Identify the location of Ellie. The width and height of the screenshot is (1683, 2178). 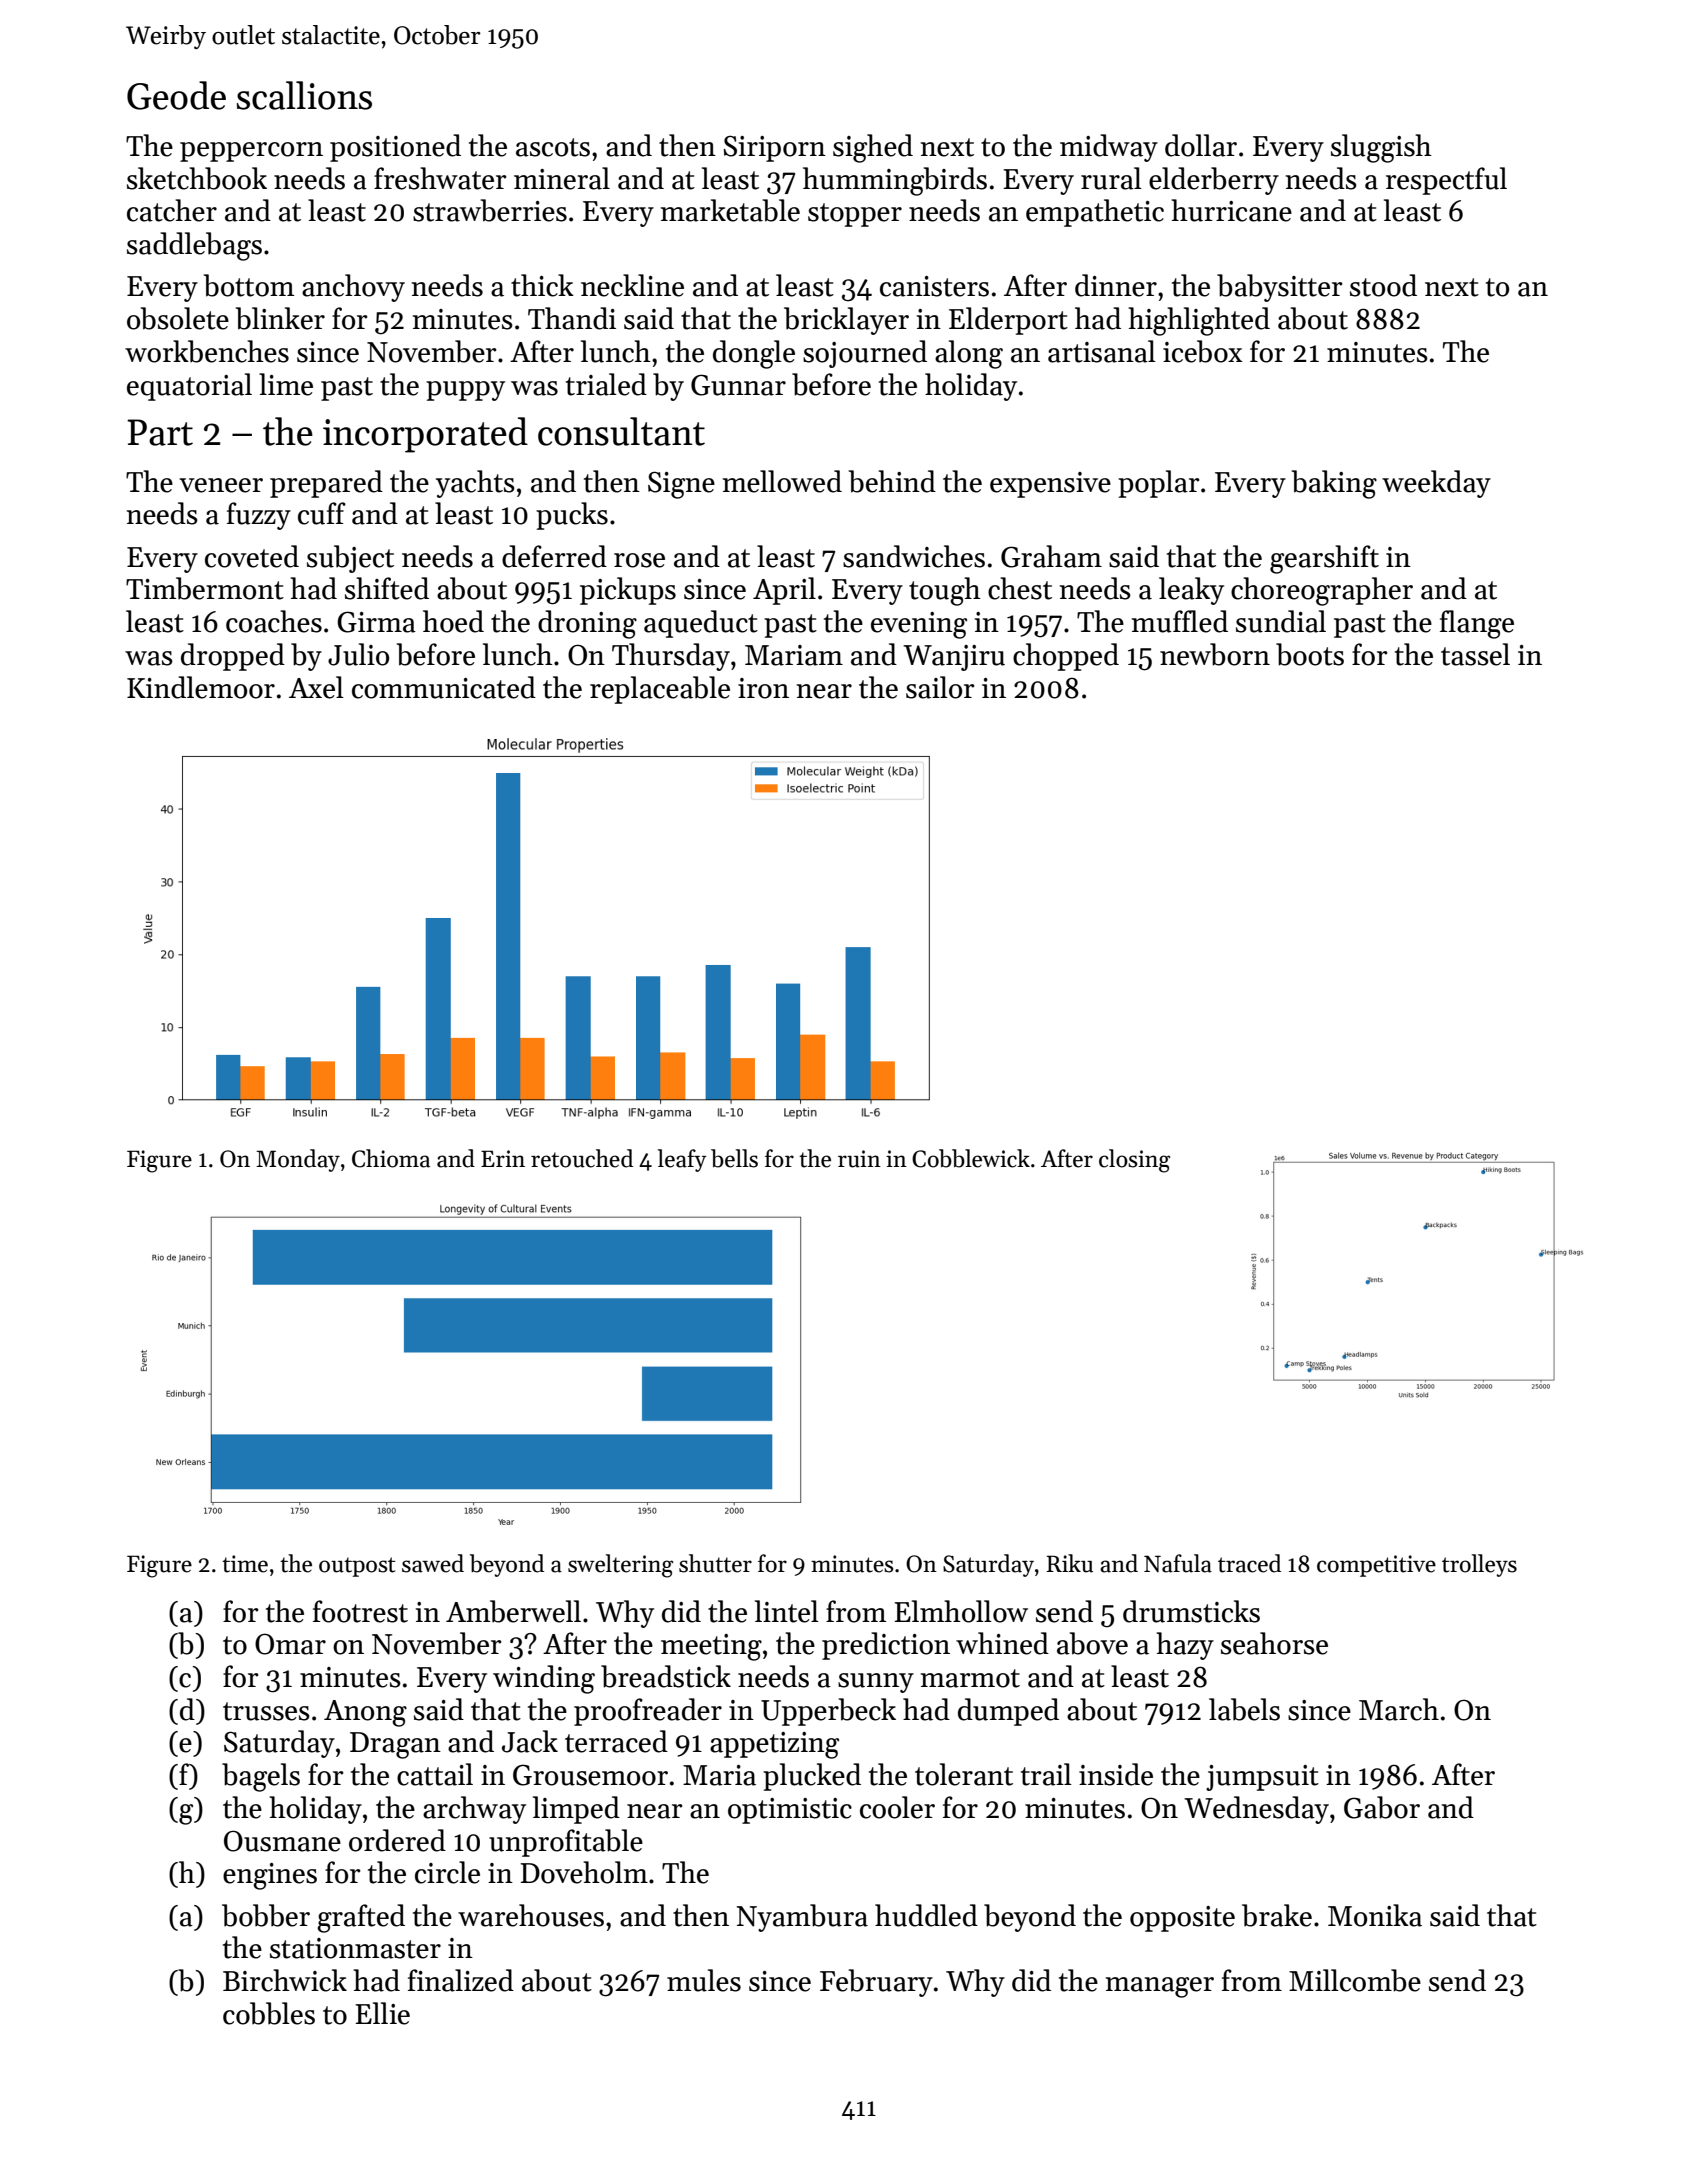
(382, 2013).
